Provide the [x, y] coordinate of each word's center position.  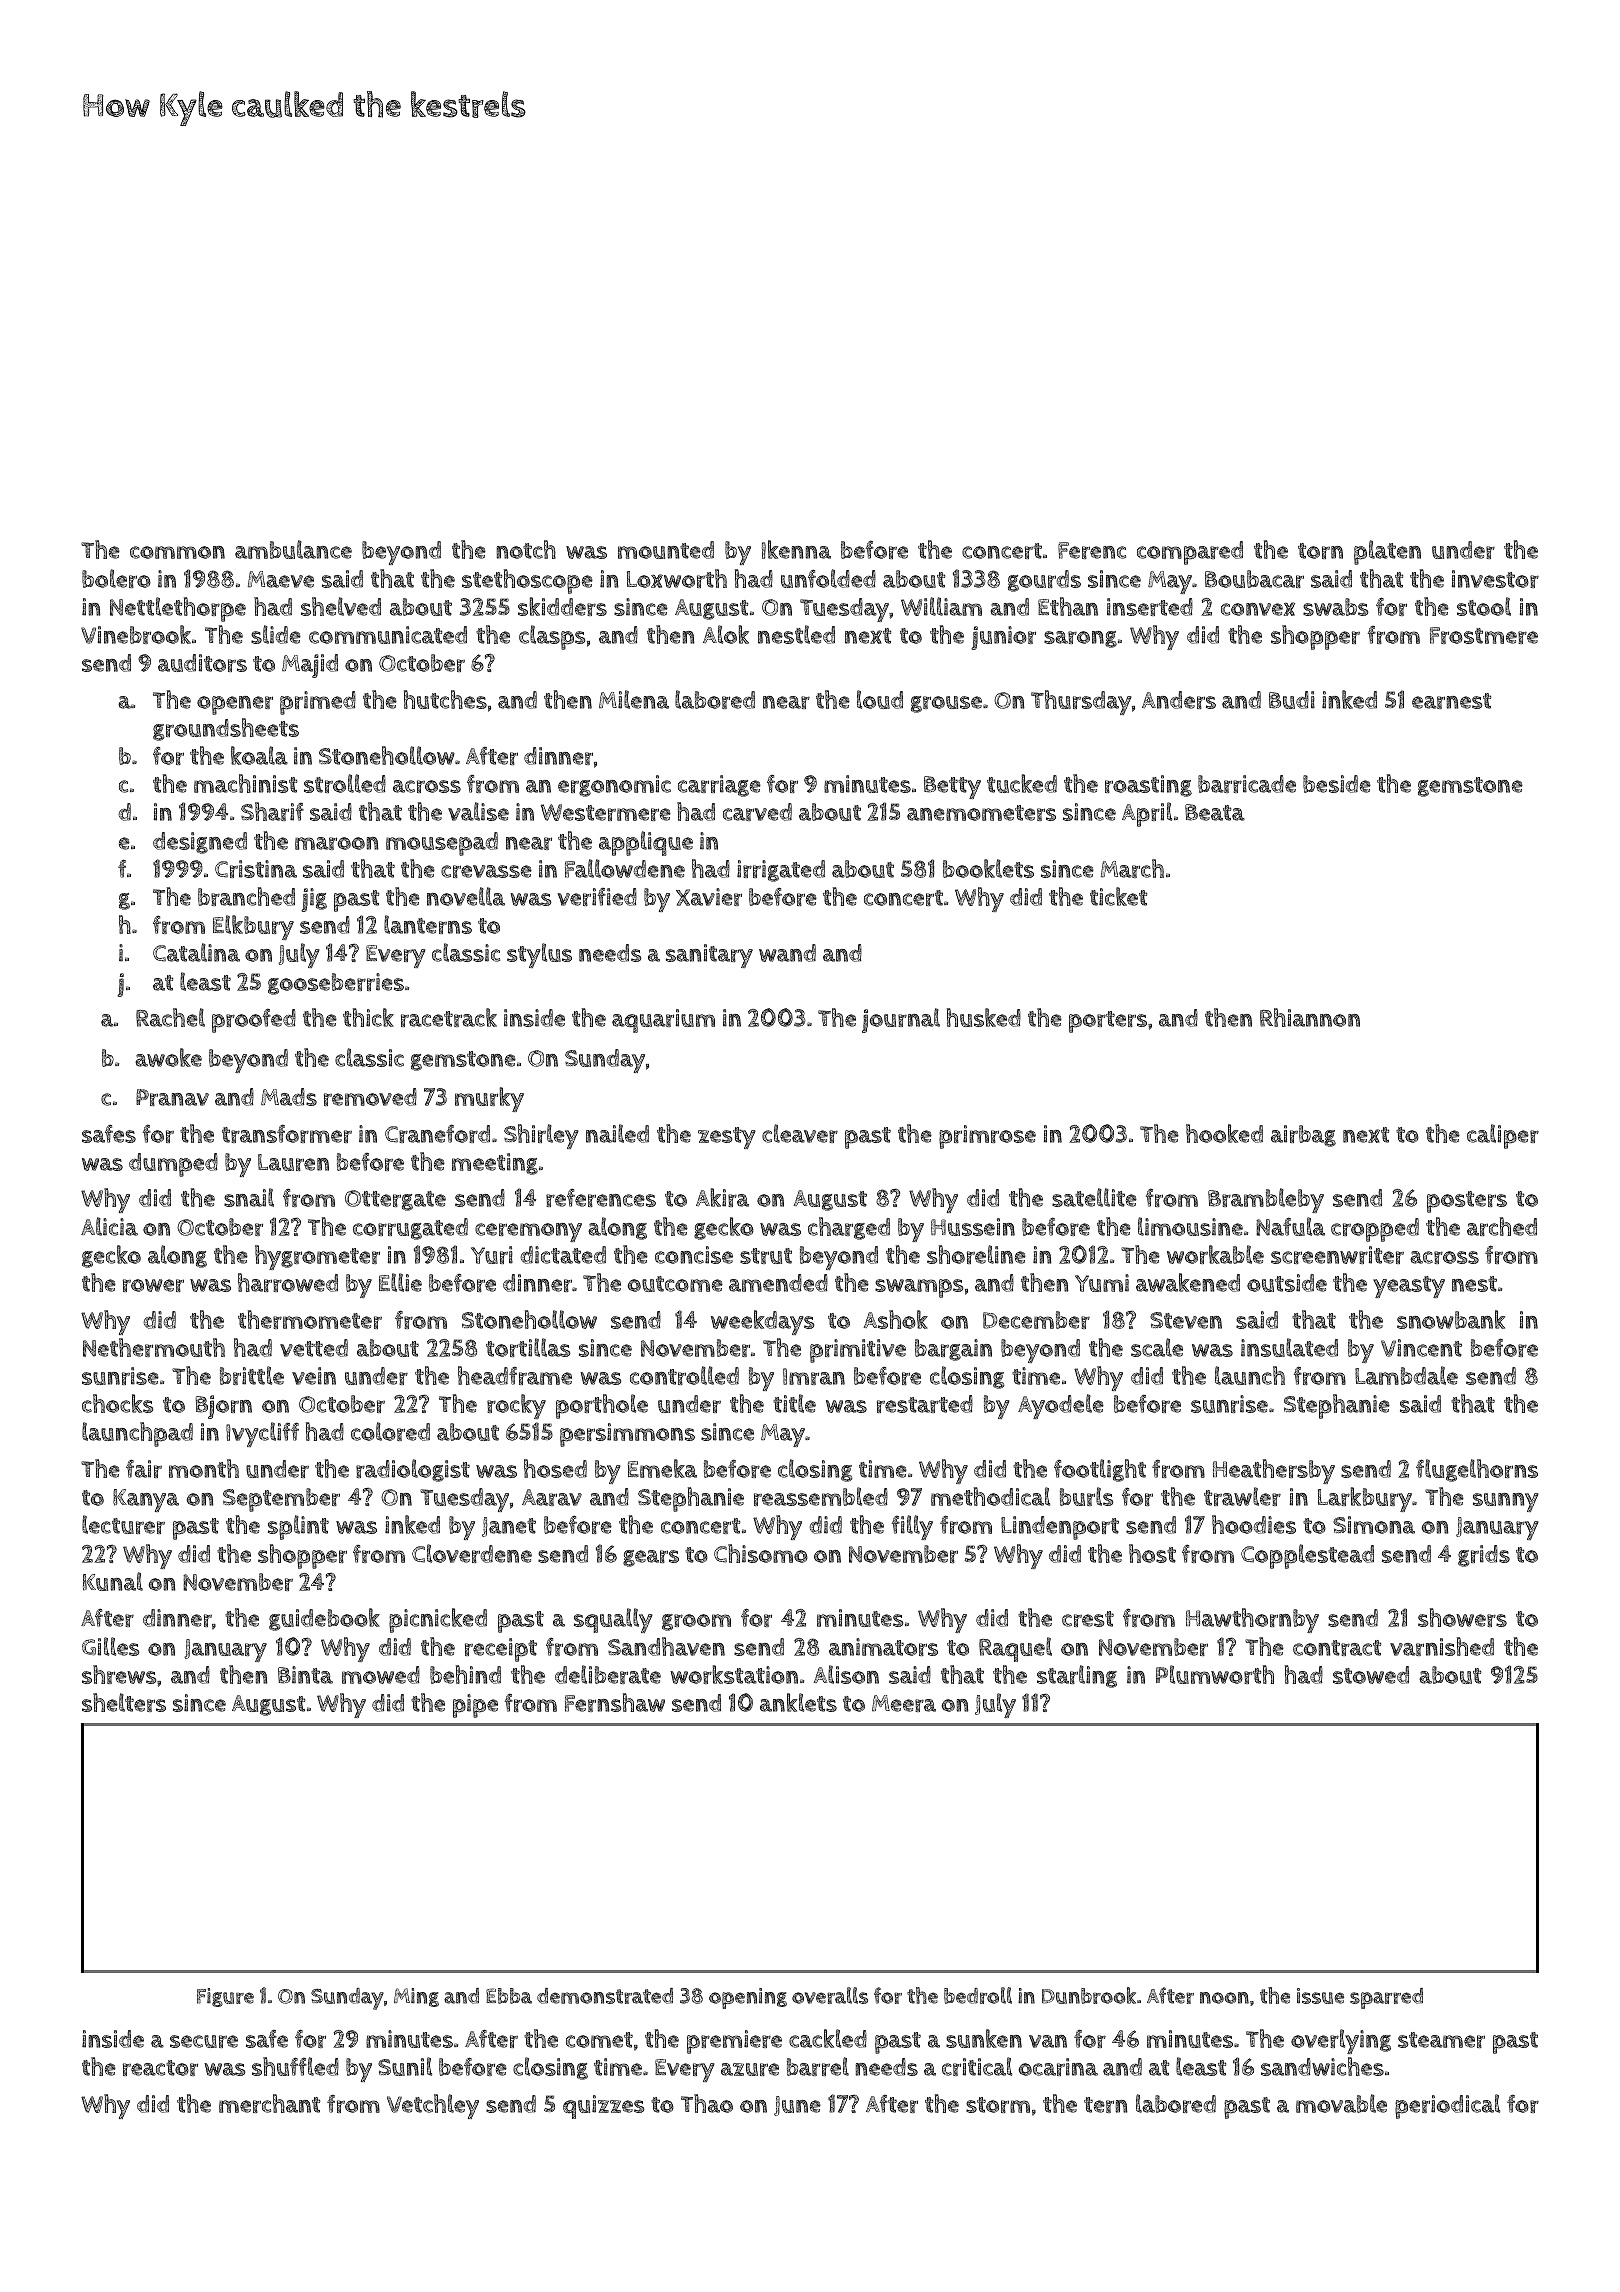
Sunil [405, 2066]
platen [1387, 552]
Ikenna [796, 549]
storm [998, 2105]
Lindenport [1060, 1528]
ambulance [293, 549]
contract [1337, 1648]
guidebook [324, 1619]
